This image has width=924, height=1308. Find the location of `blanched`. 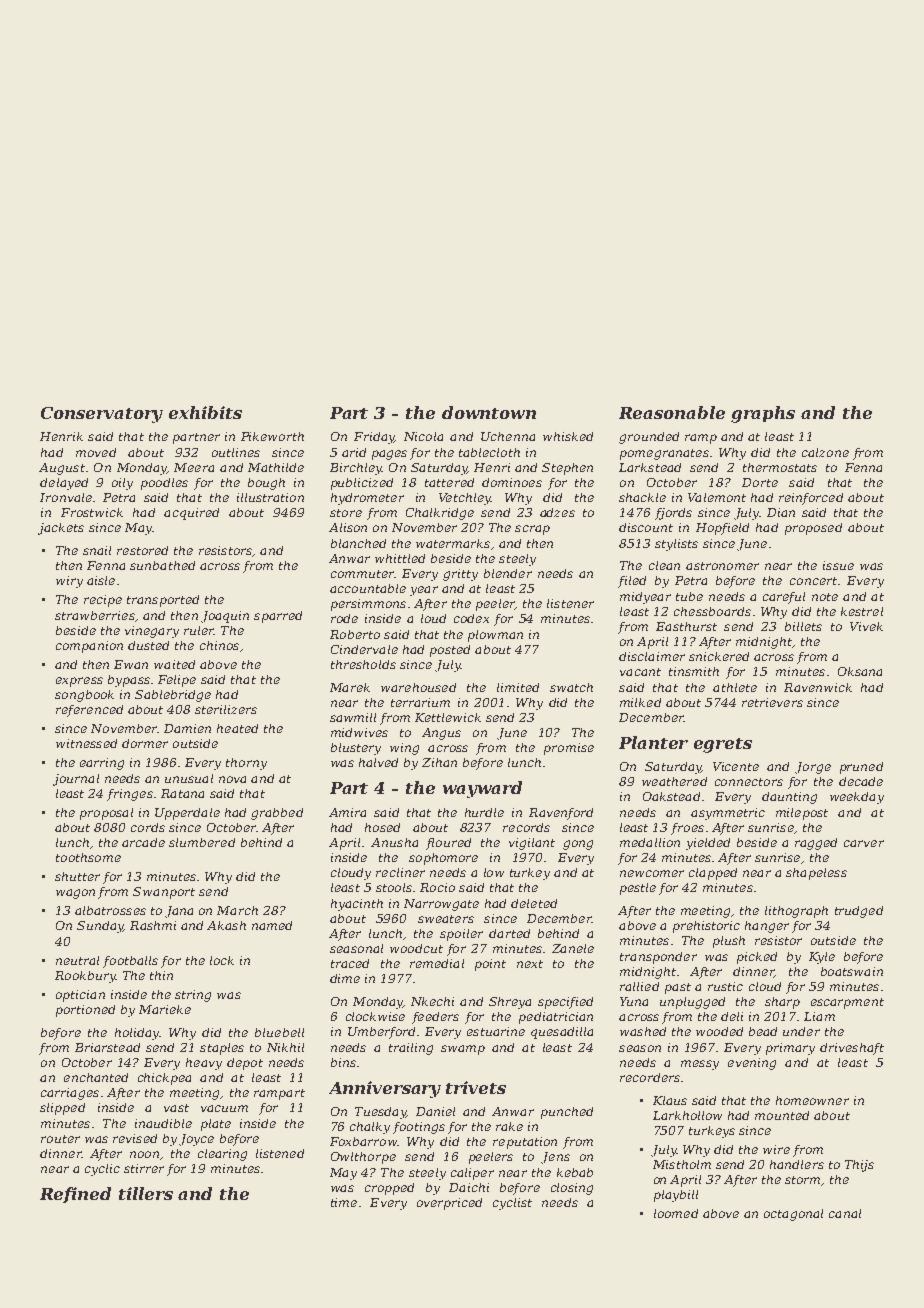

blanched is located at coordinates (358, 543).
